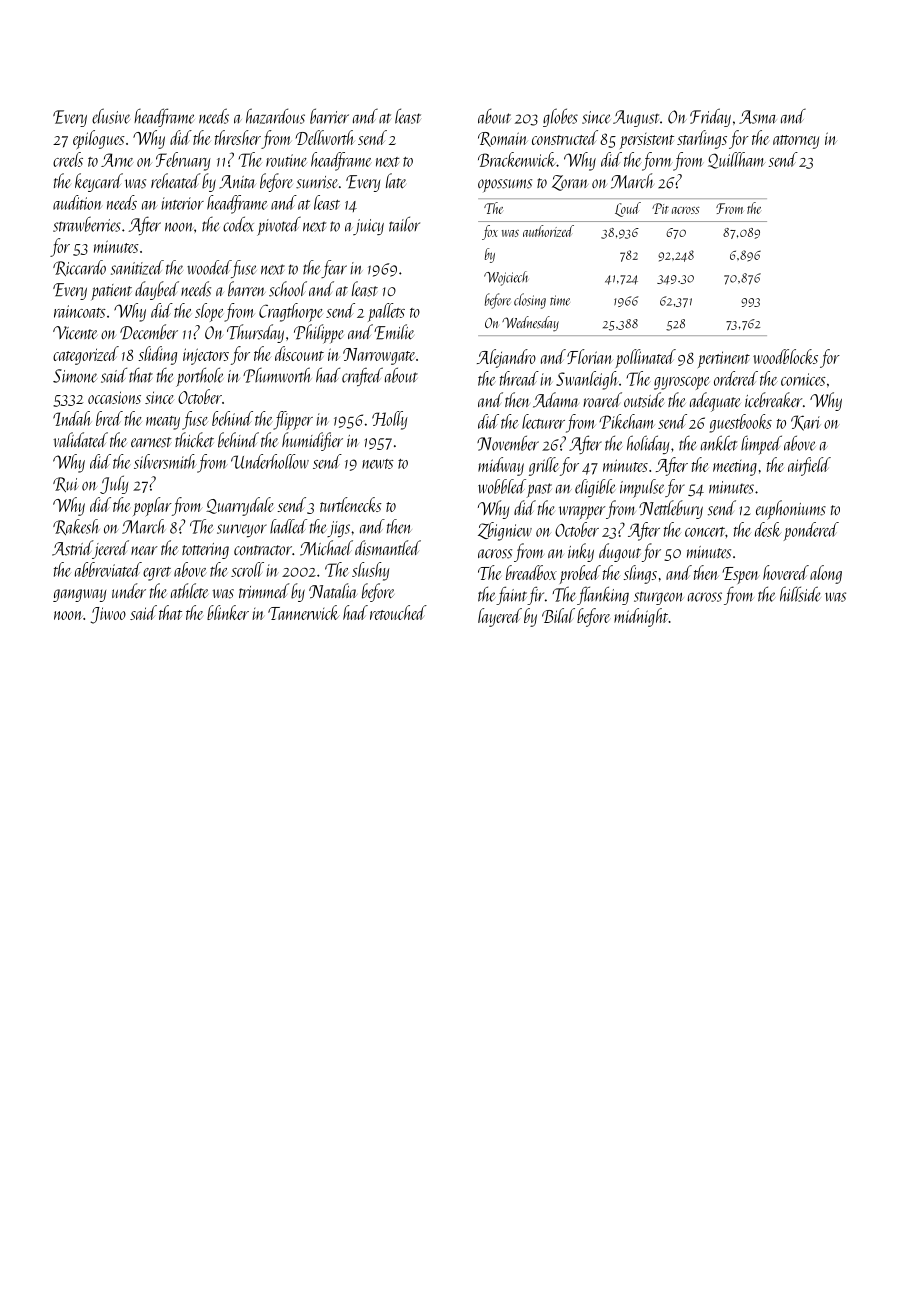 The width and height of the document is (908, 1316). What do you see at coordinates (238, 137) in the document?
I see `thresher` at bounding box center [238, 137].
